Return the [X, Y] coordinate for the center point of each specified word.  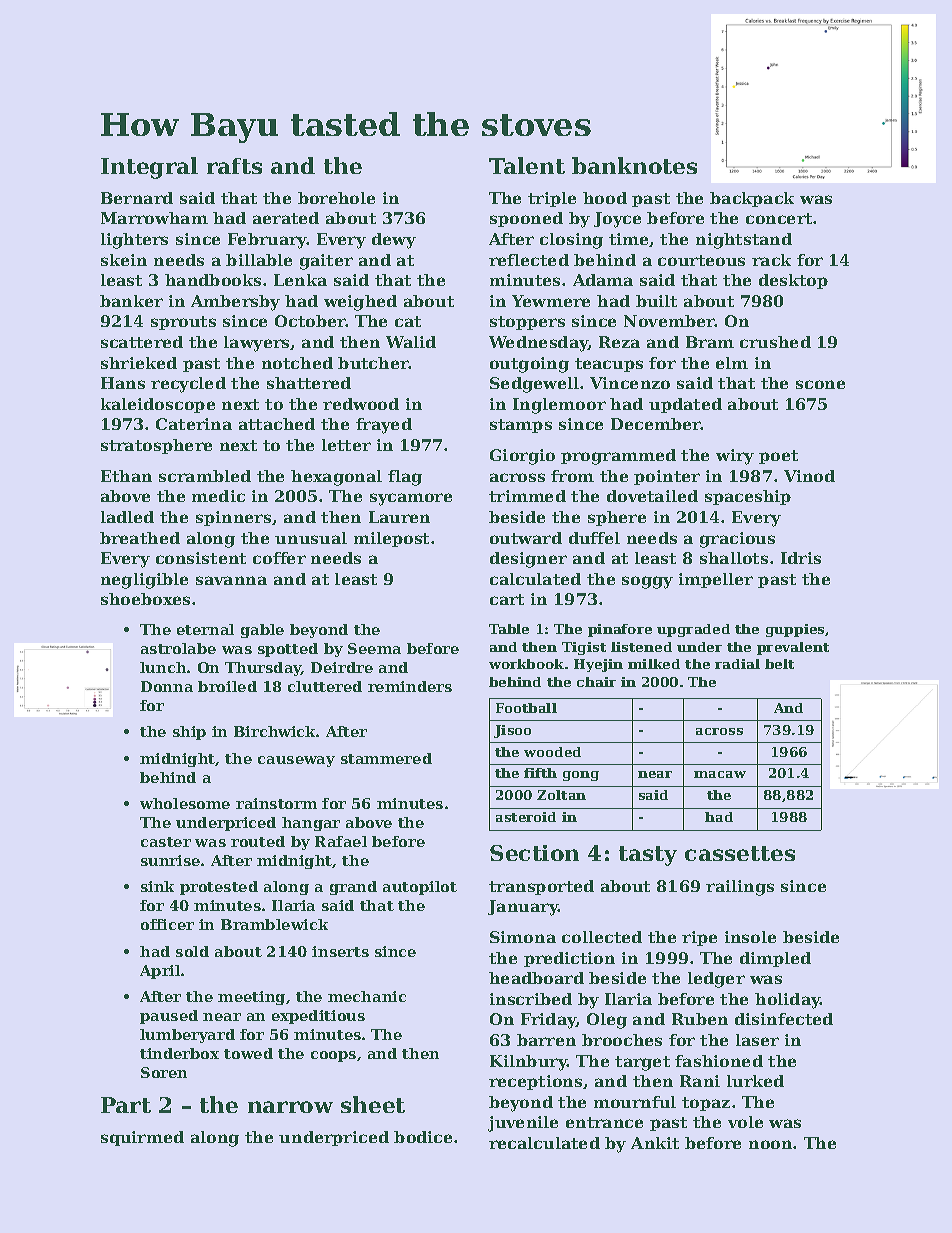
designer [528, 560]
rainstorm [276, 803]
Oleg [607, 1021]
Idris [801, 558]
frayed [384, 426]
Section [534, 853]
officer [167, 924]
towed [248, 1053]
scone [820, 384]
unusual [311, 538]
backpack [752, 199]
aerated [286, 218]
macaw [720, 774]
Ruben [700, 1019]
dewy [394, 241]
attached [277, 424]
